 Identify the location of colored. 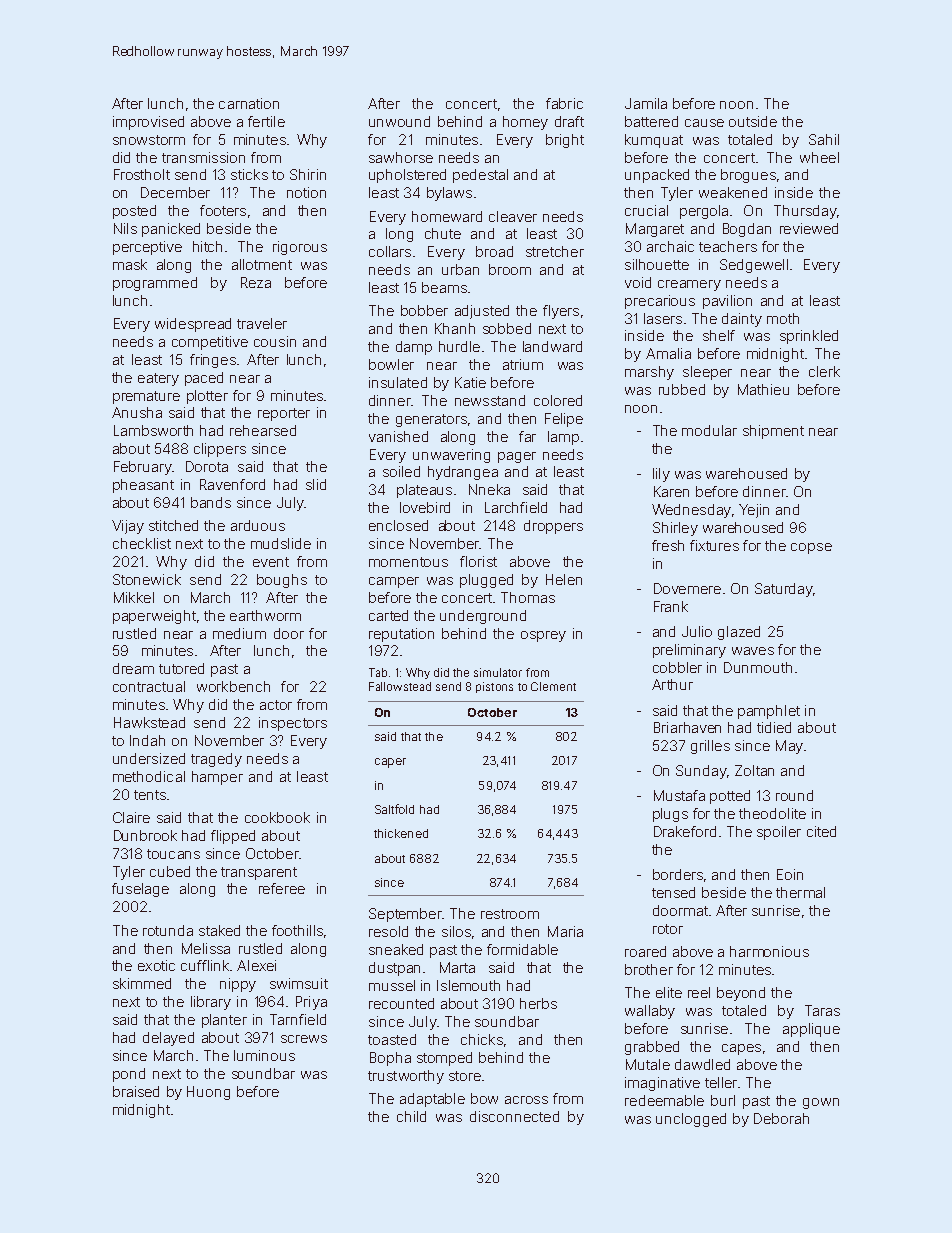
(558, 400).
